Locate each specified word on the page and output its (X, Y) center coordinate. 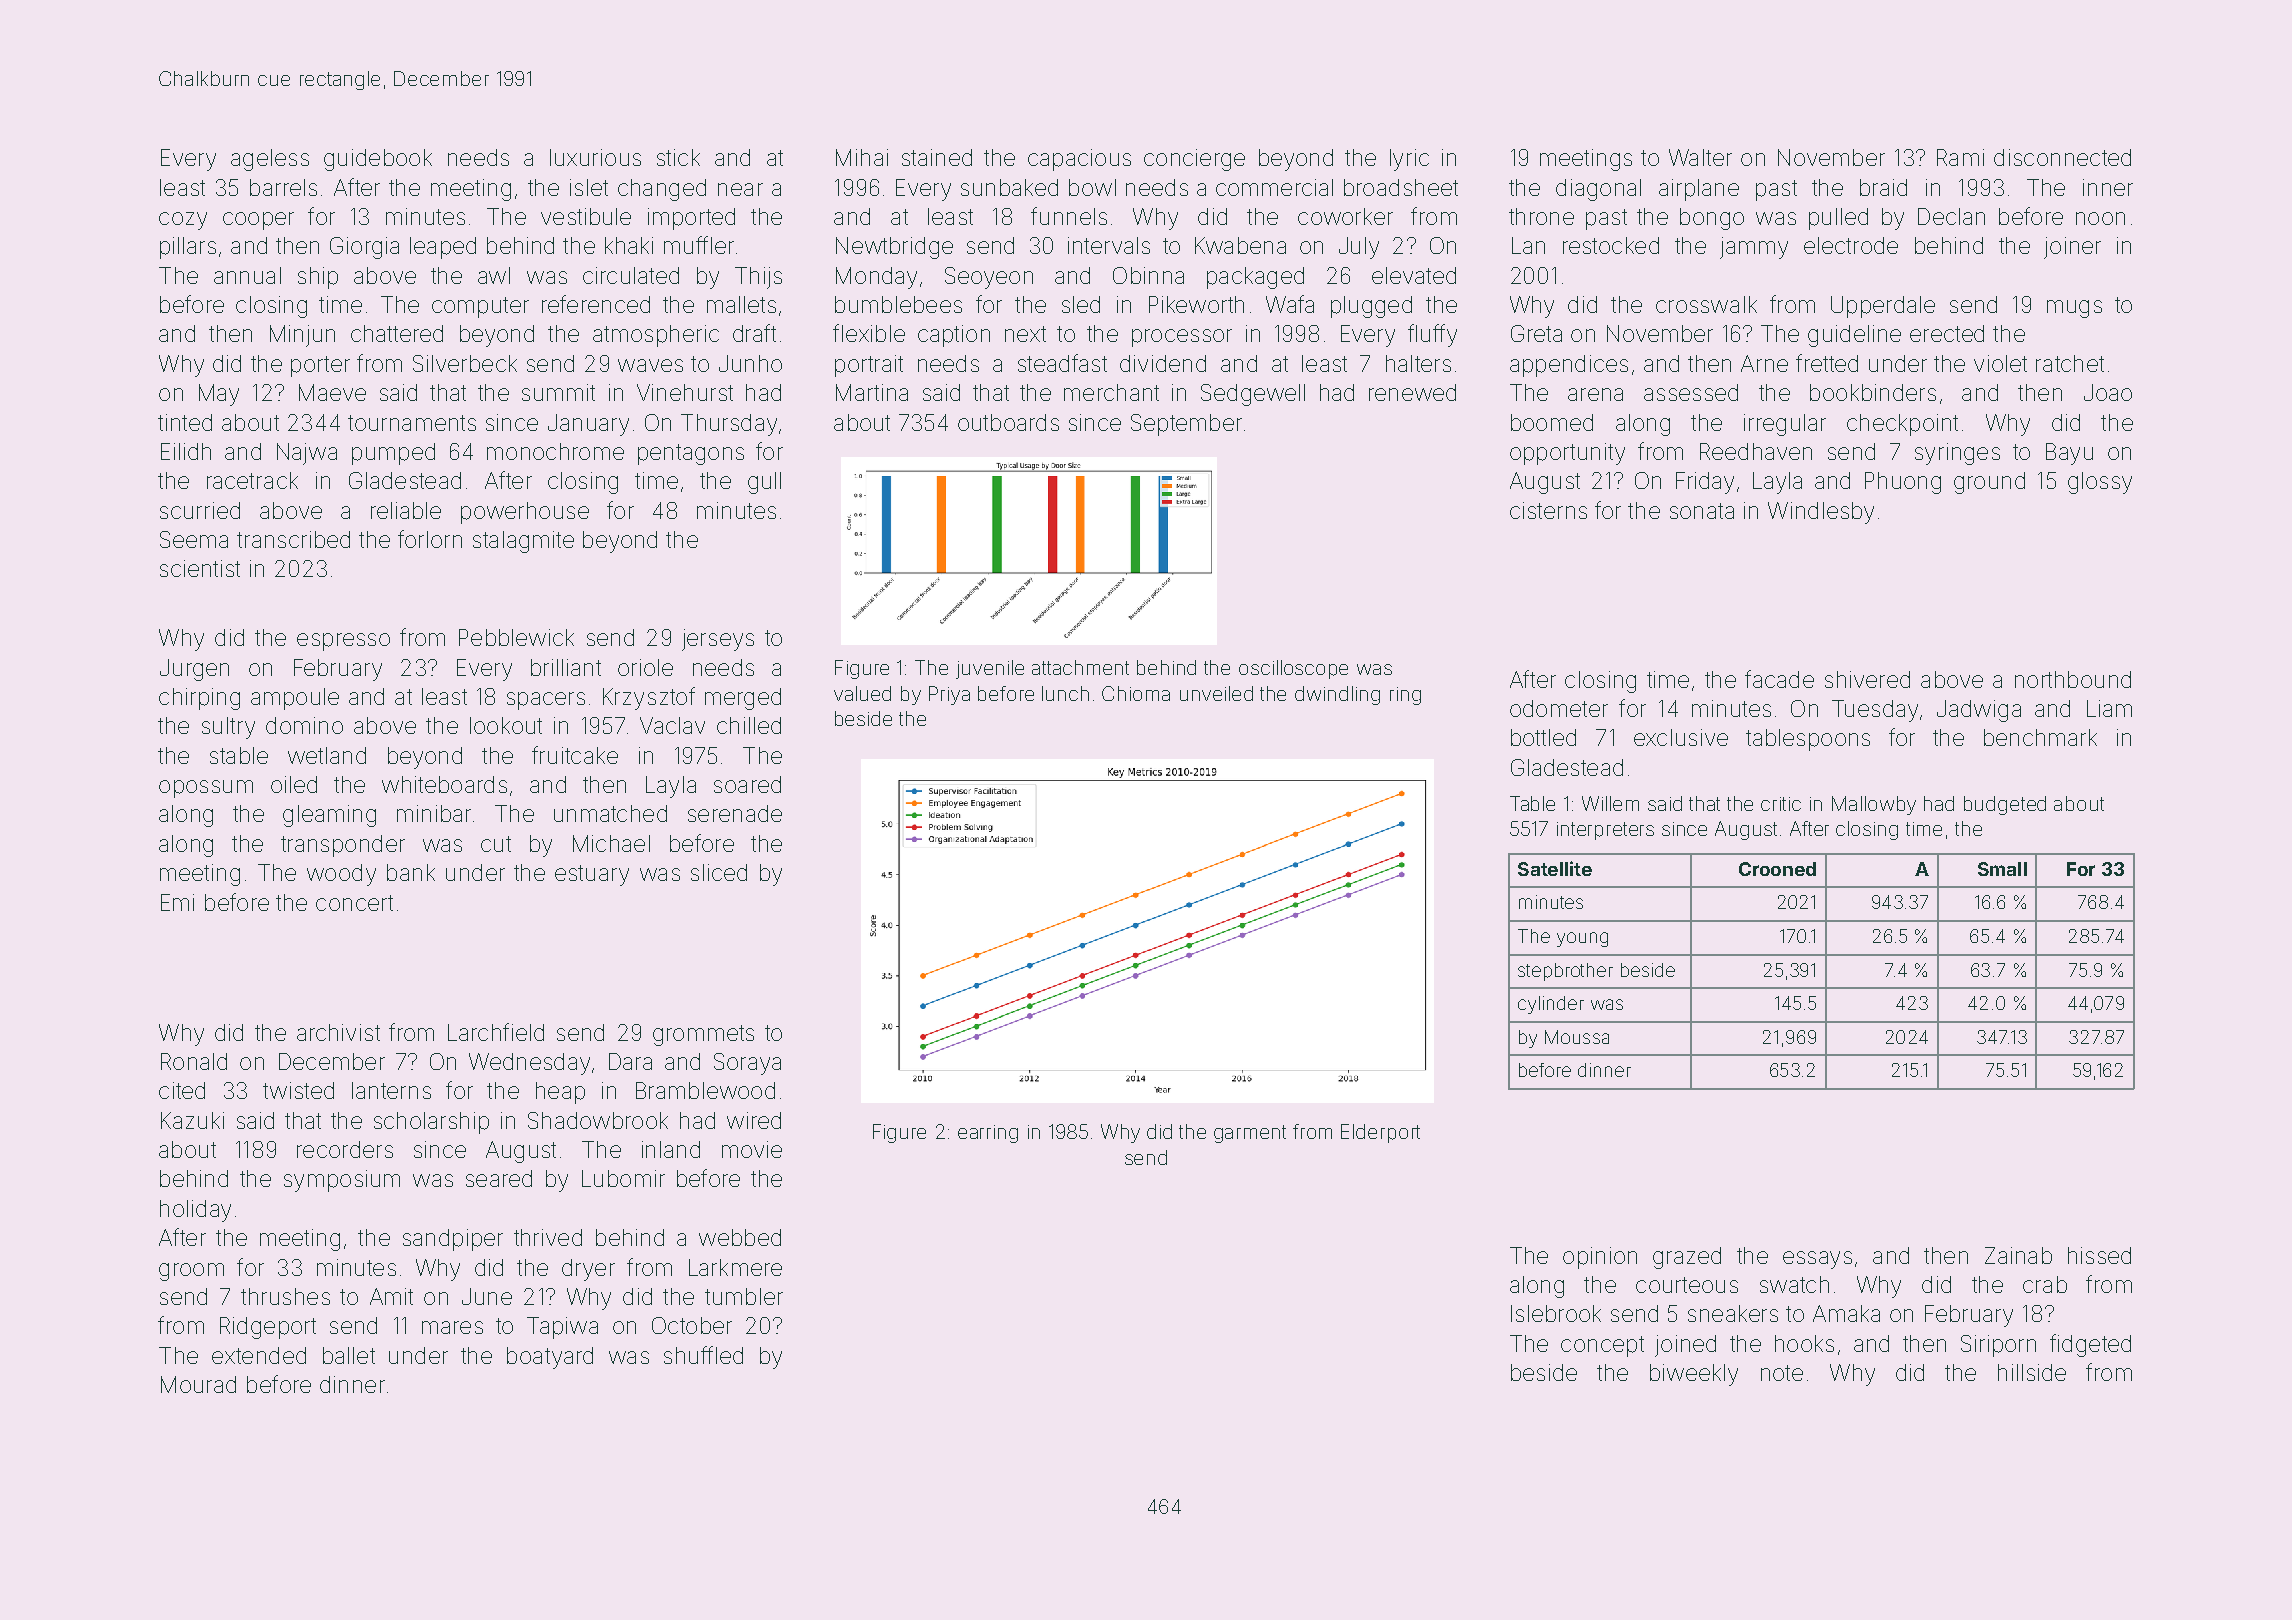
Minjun (302, 336)
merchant (1111, 392)
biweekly (1694, 1375)
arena (1595, 394)
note (1782, 1373)
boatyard (550, 1358)
